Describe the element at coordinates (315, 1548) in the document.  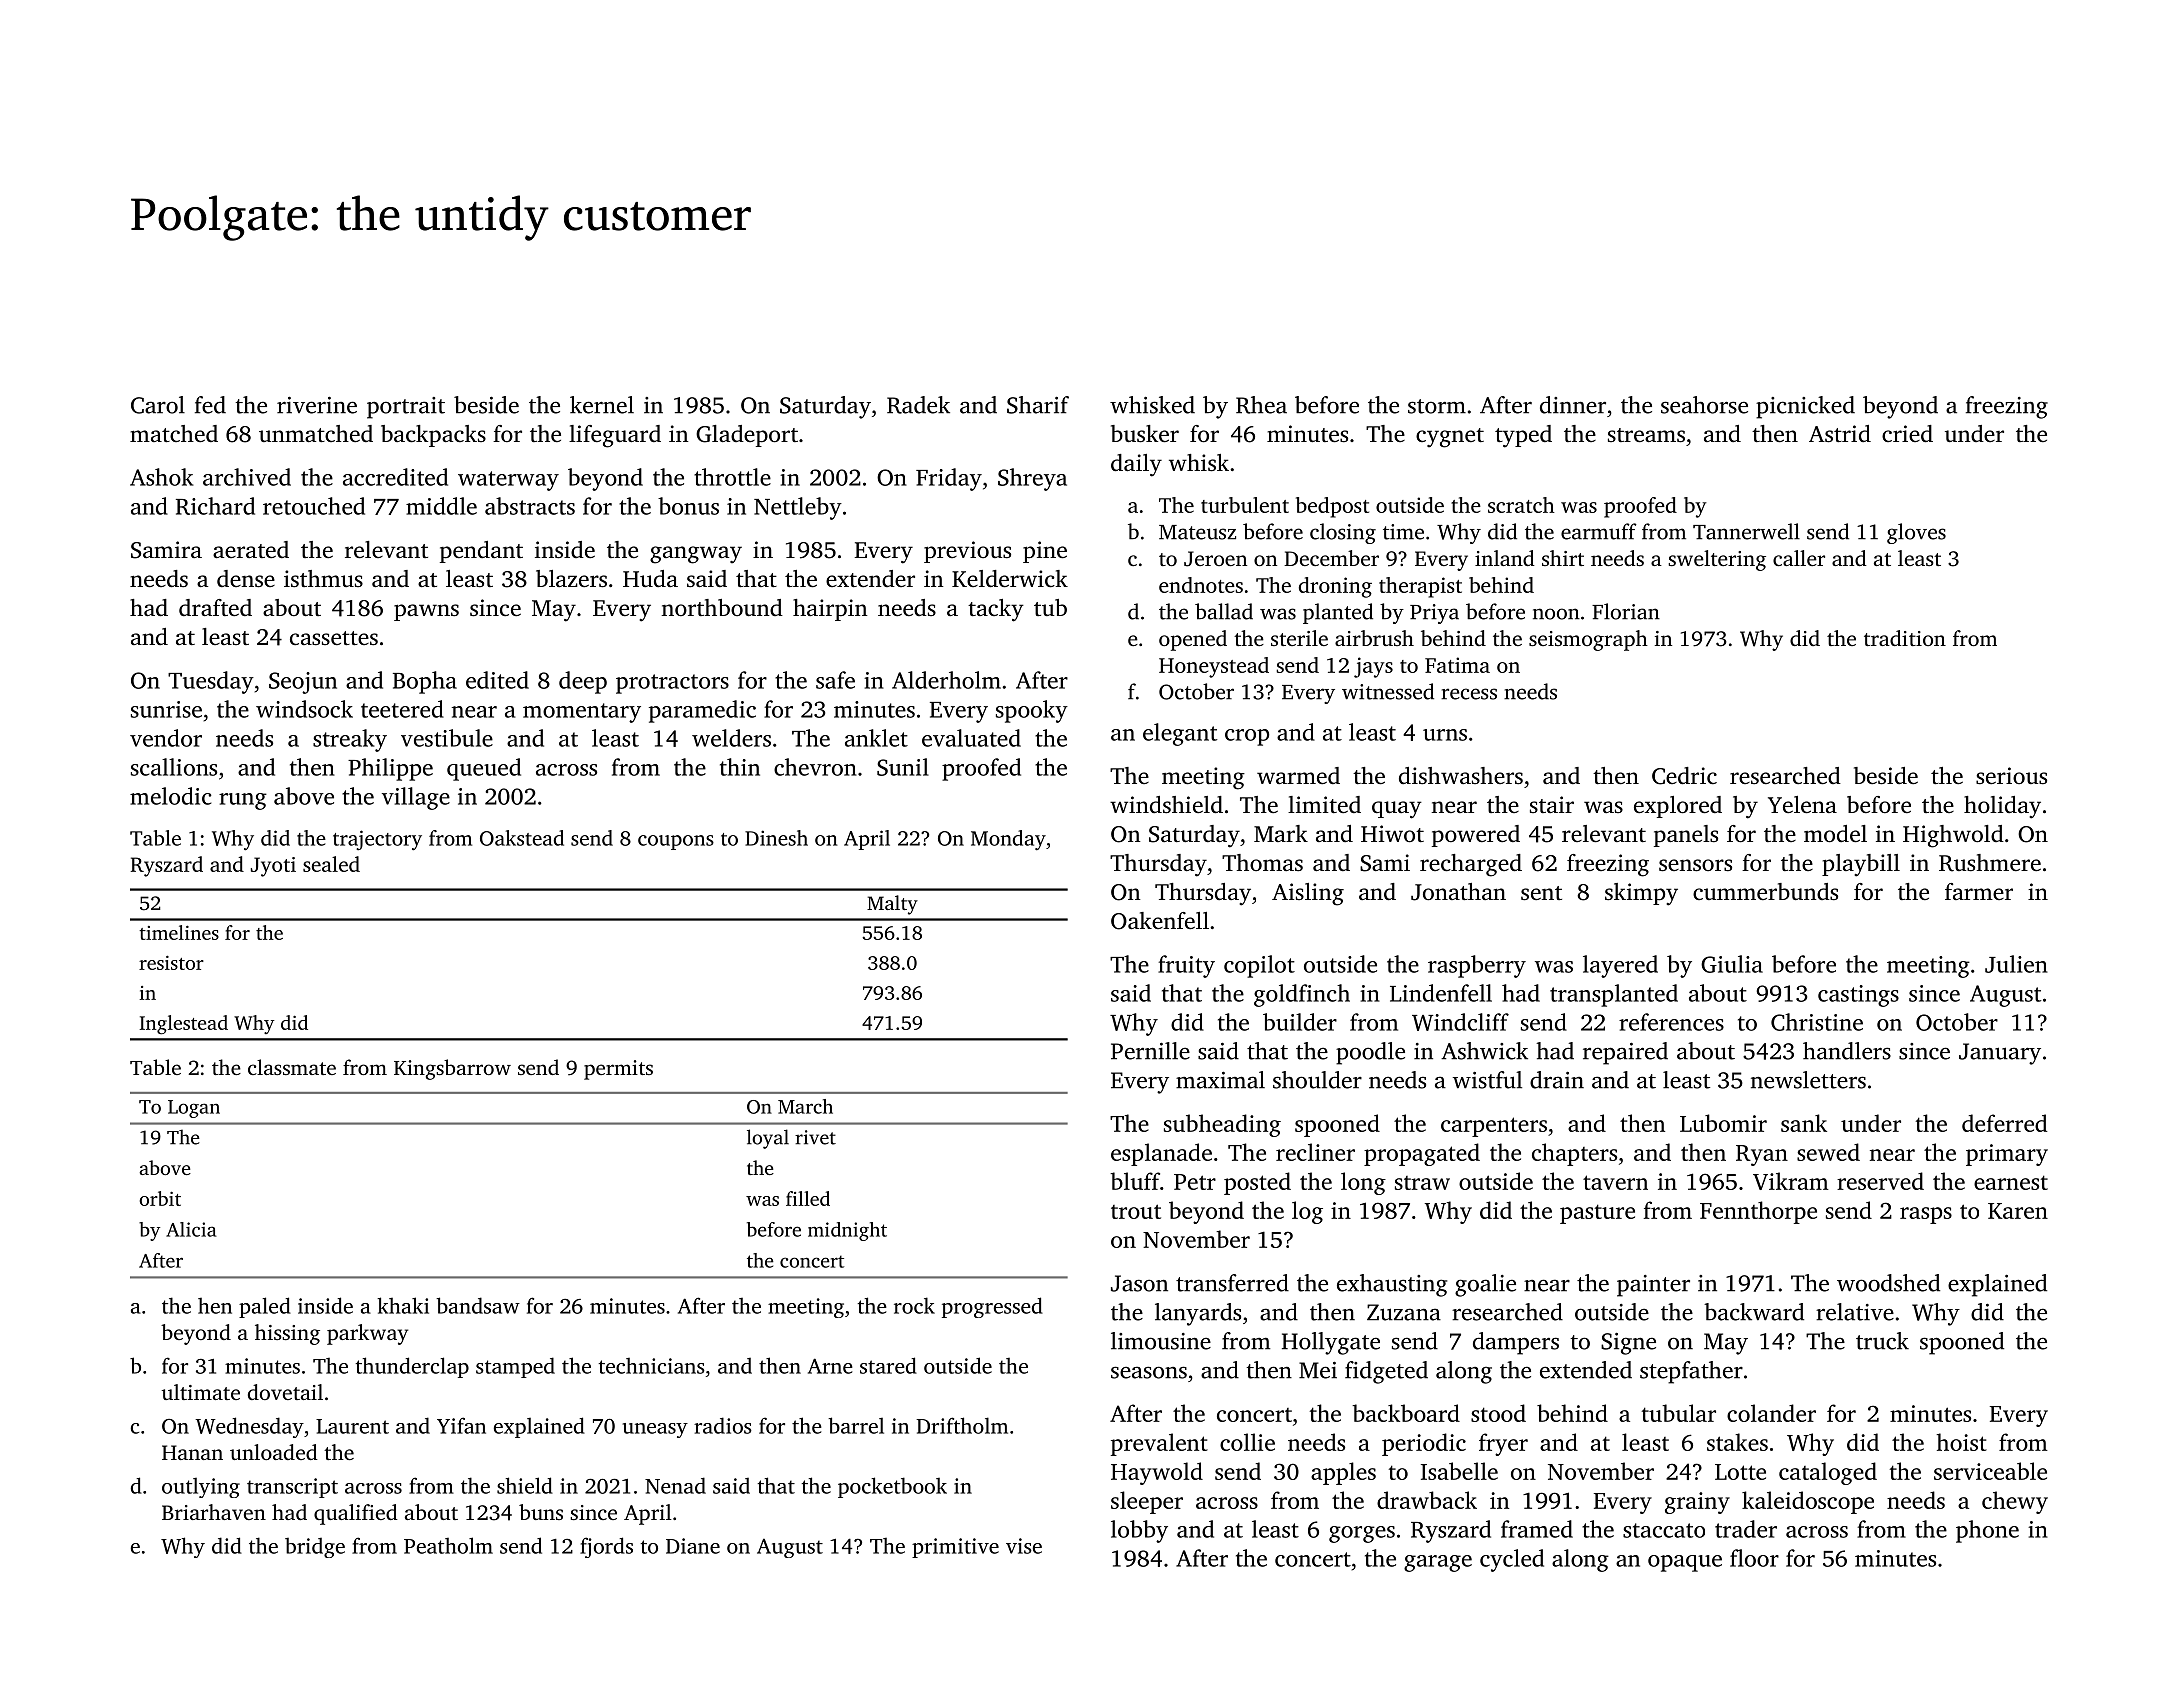
I see `bridge` at that location.
